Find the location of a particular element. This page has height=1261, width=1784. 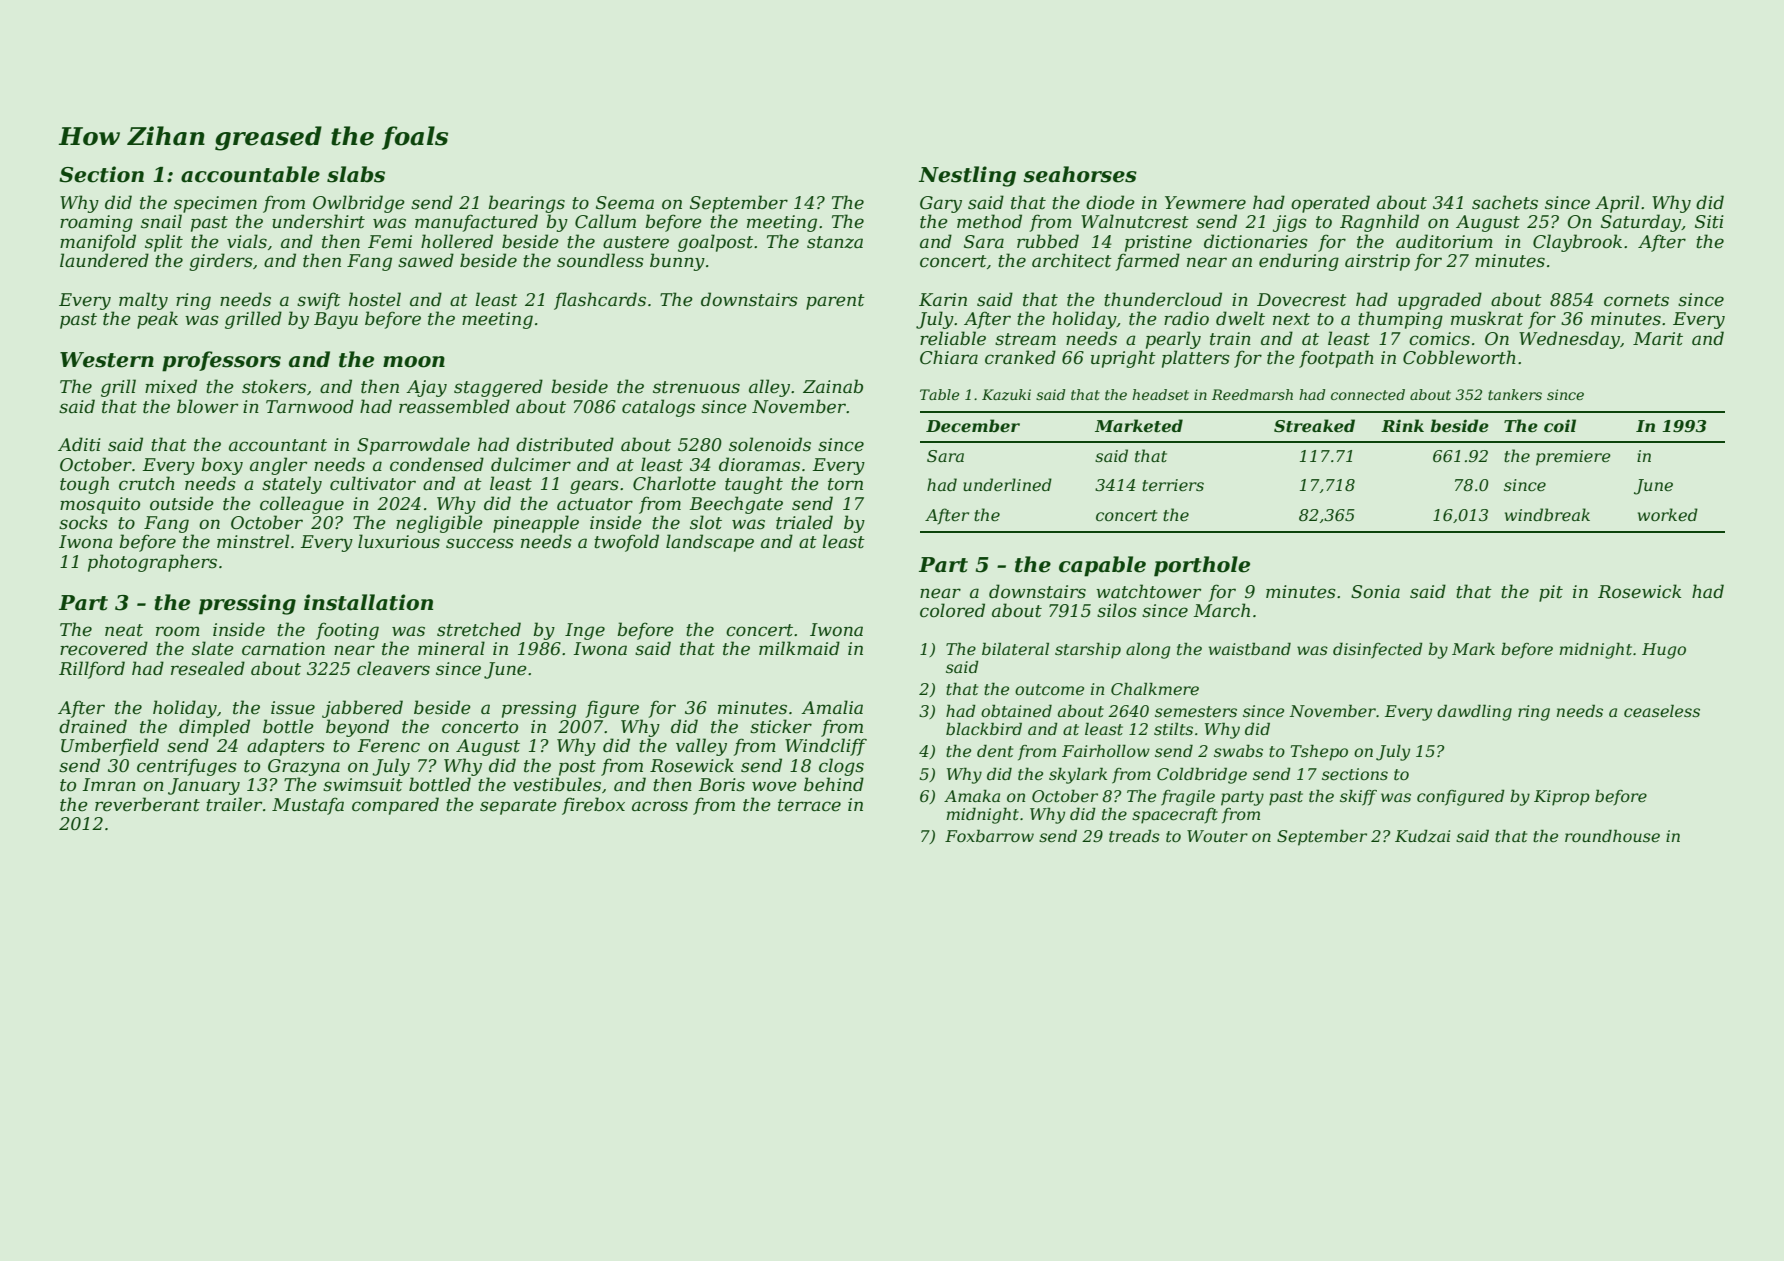

underlined is located at coordinates (1007, 484).
